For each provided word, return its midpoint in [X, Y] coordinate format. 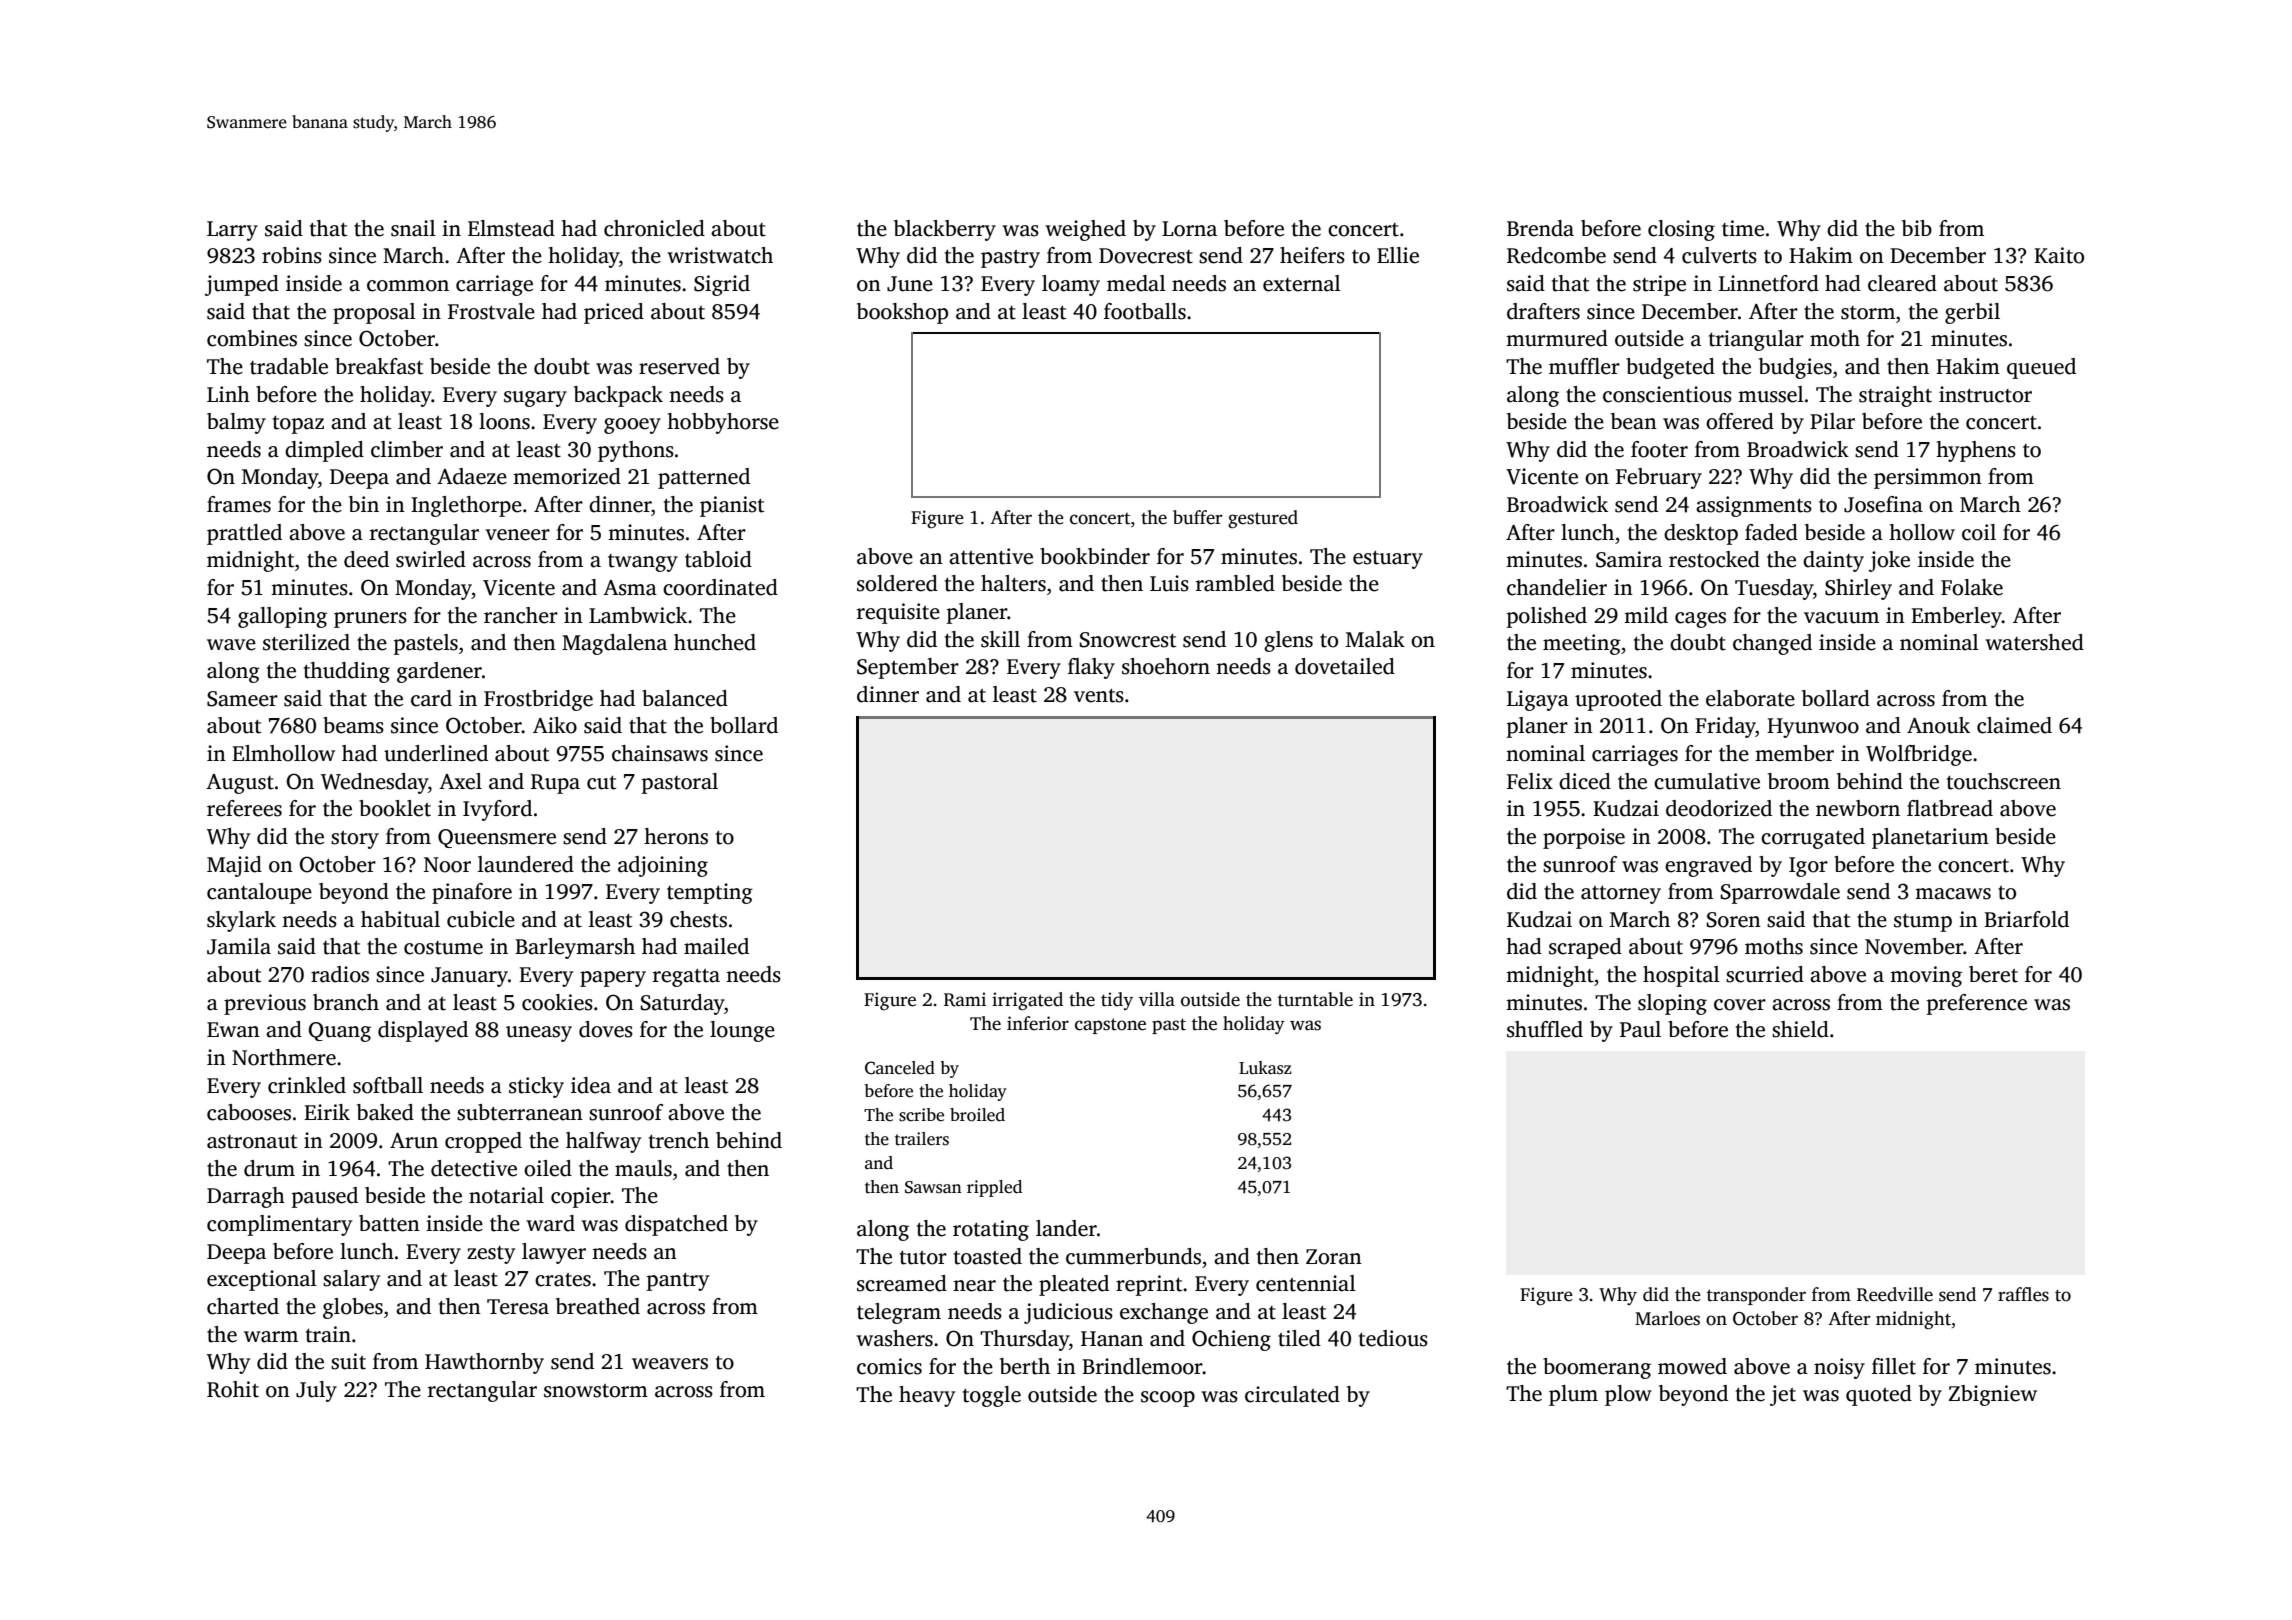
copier [581, 1197]
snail [413, 228]
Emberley [1956, 617]
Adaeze [472, 476]
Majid [234, 866]
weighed [1085, 230]
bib [1917, 228]
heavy [927, 1396]
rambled [1235, 583]
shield [1800, 1029]
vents [1099, 696]
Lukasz [1265, 1068]
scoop [1168, 1399]
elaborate [1750, 698]
